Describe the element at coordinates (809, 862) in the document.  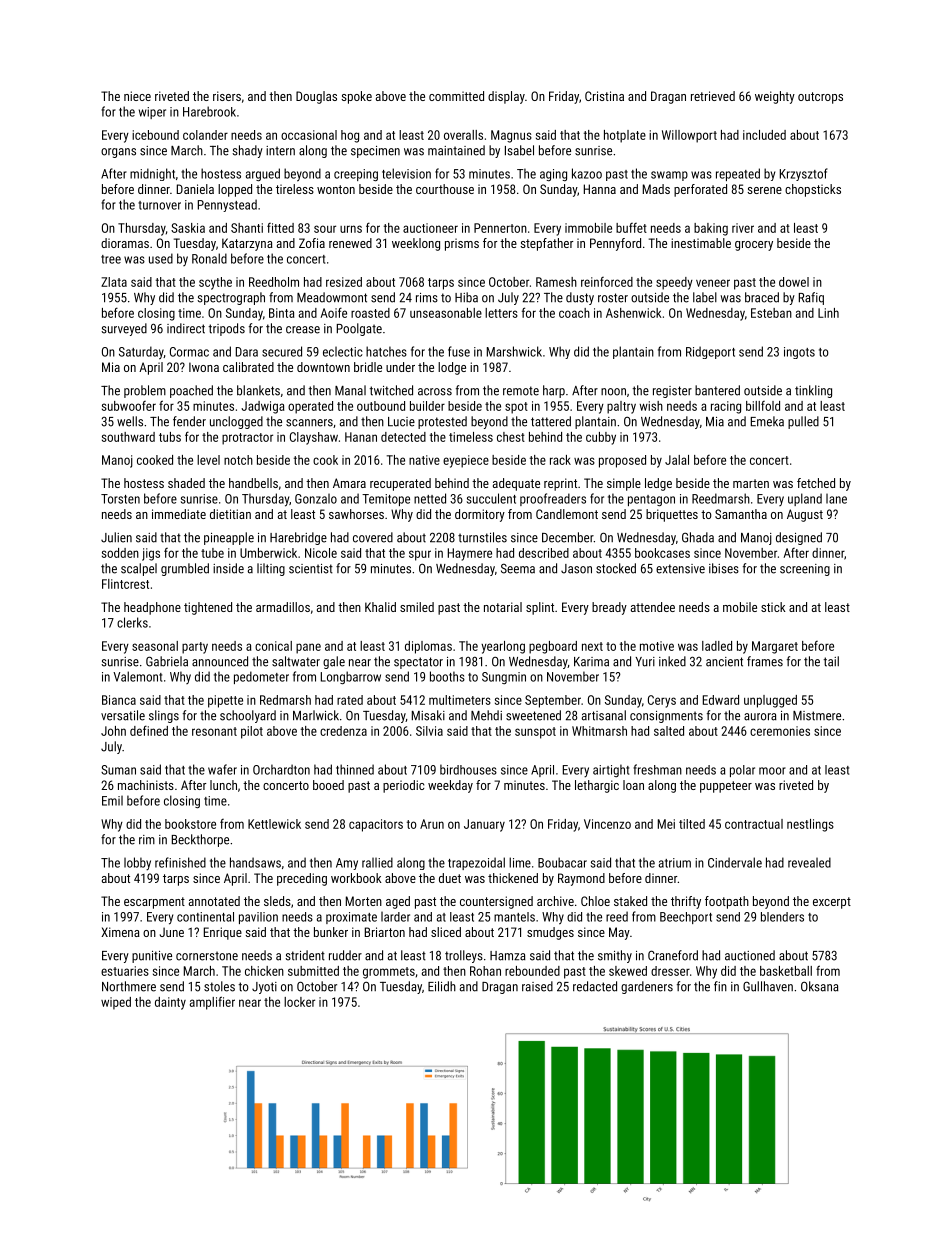
I see `revealed` at that location.
